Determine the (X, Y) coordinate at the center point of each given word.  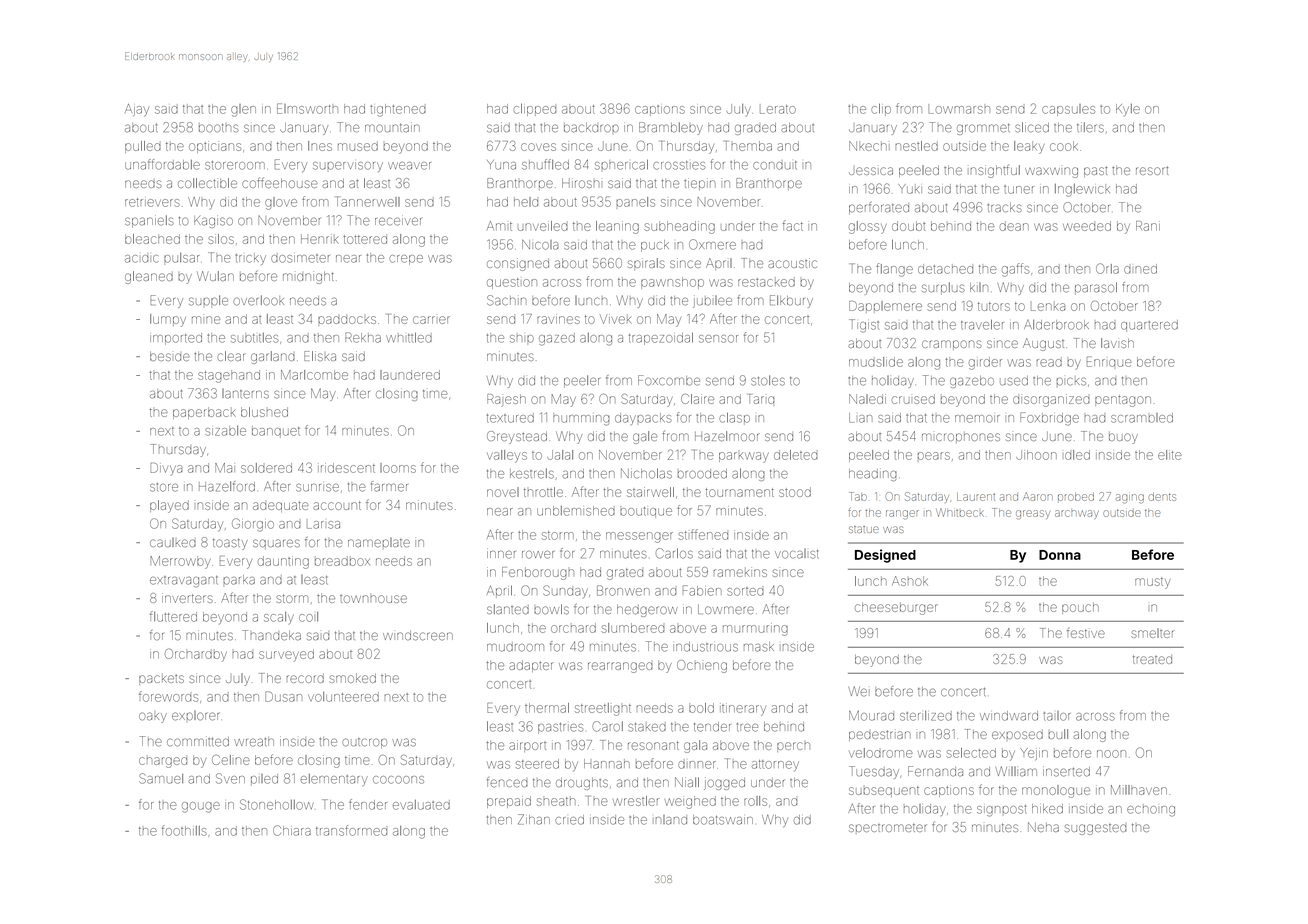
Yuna (501, 165)
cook (1064, 146)
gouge (201, 807)
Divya (166, 469)
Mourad (871, 716)
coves (538, 147)
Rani (1148, 226)
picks (1071, 382)
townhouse (373, 599)
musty (1153, 583)
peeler (582, 381)
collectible (207, 183)
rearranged (620, 667)
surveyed (286, 655)
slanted (508, 609)
